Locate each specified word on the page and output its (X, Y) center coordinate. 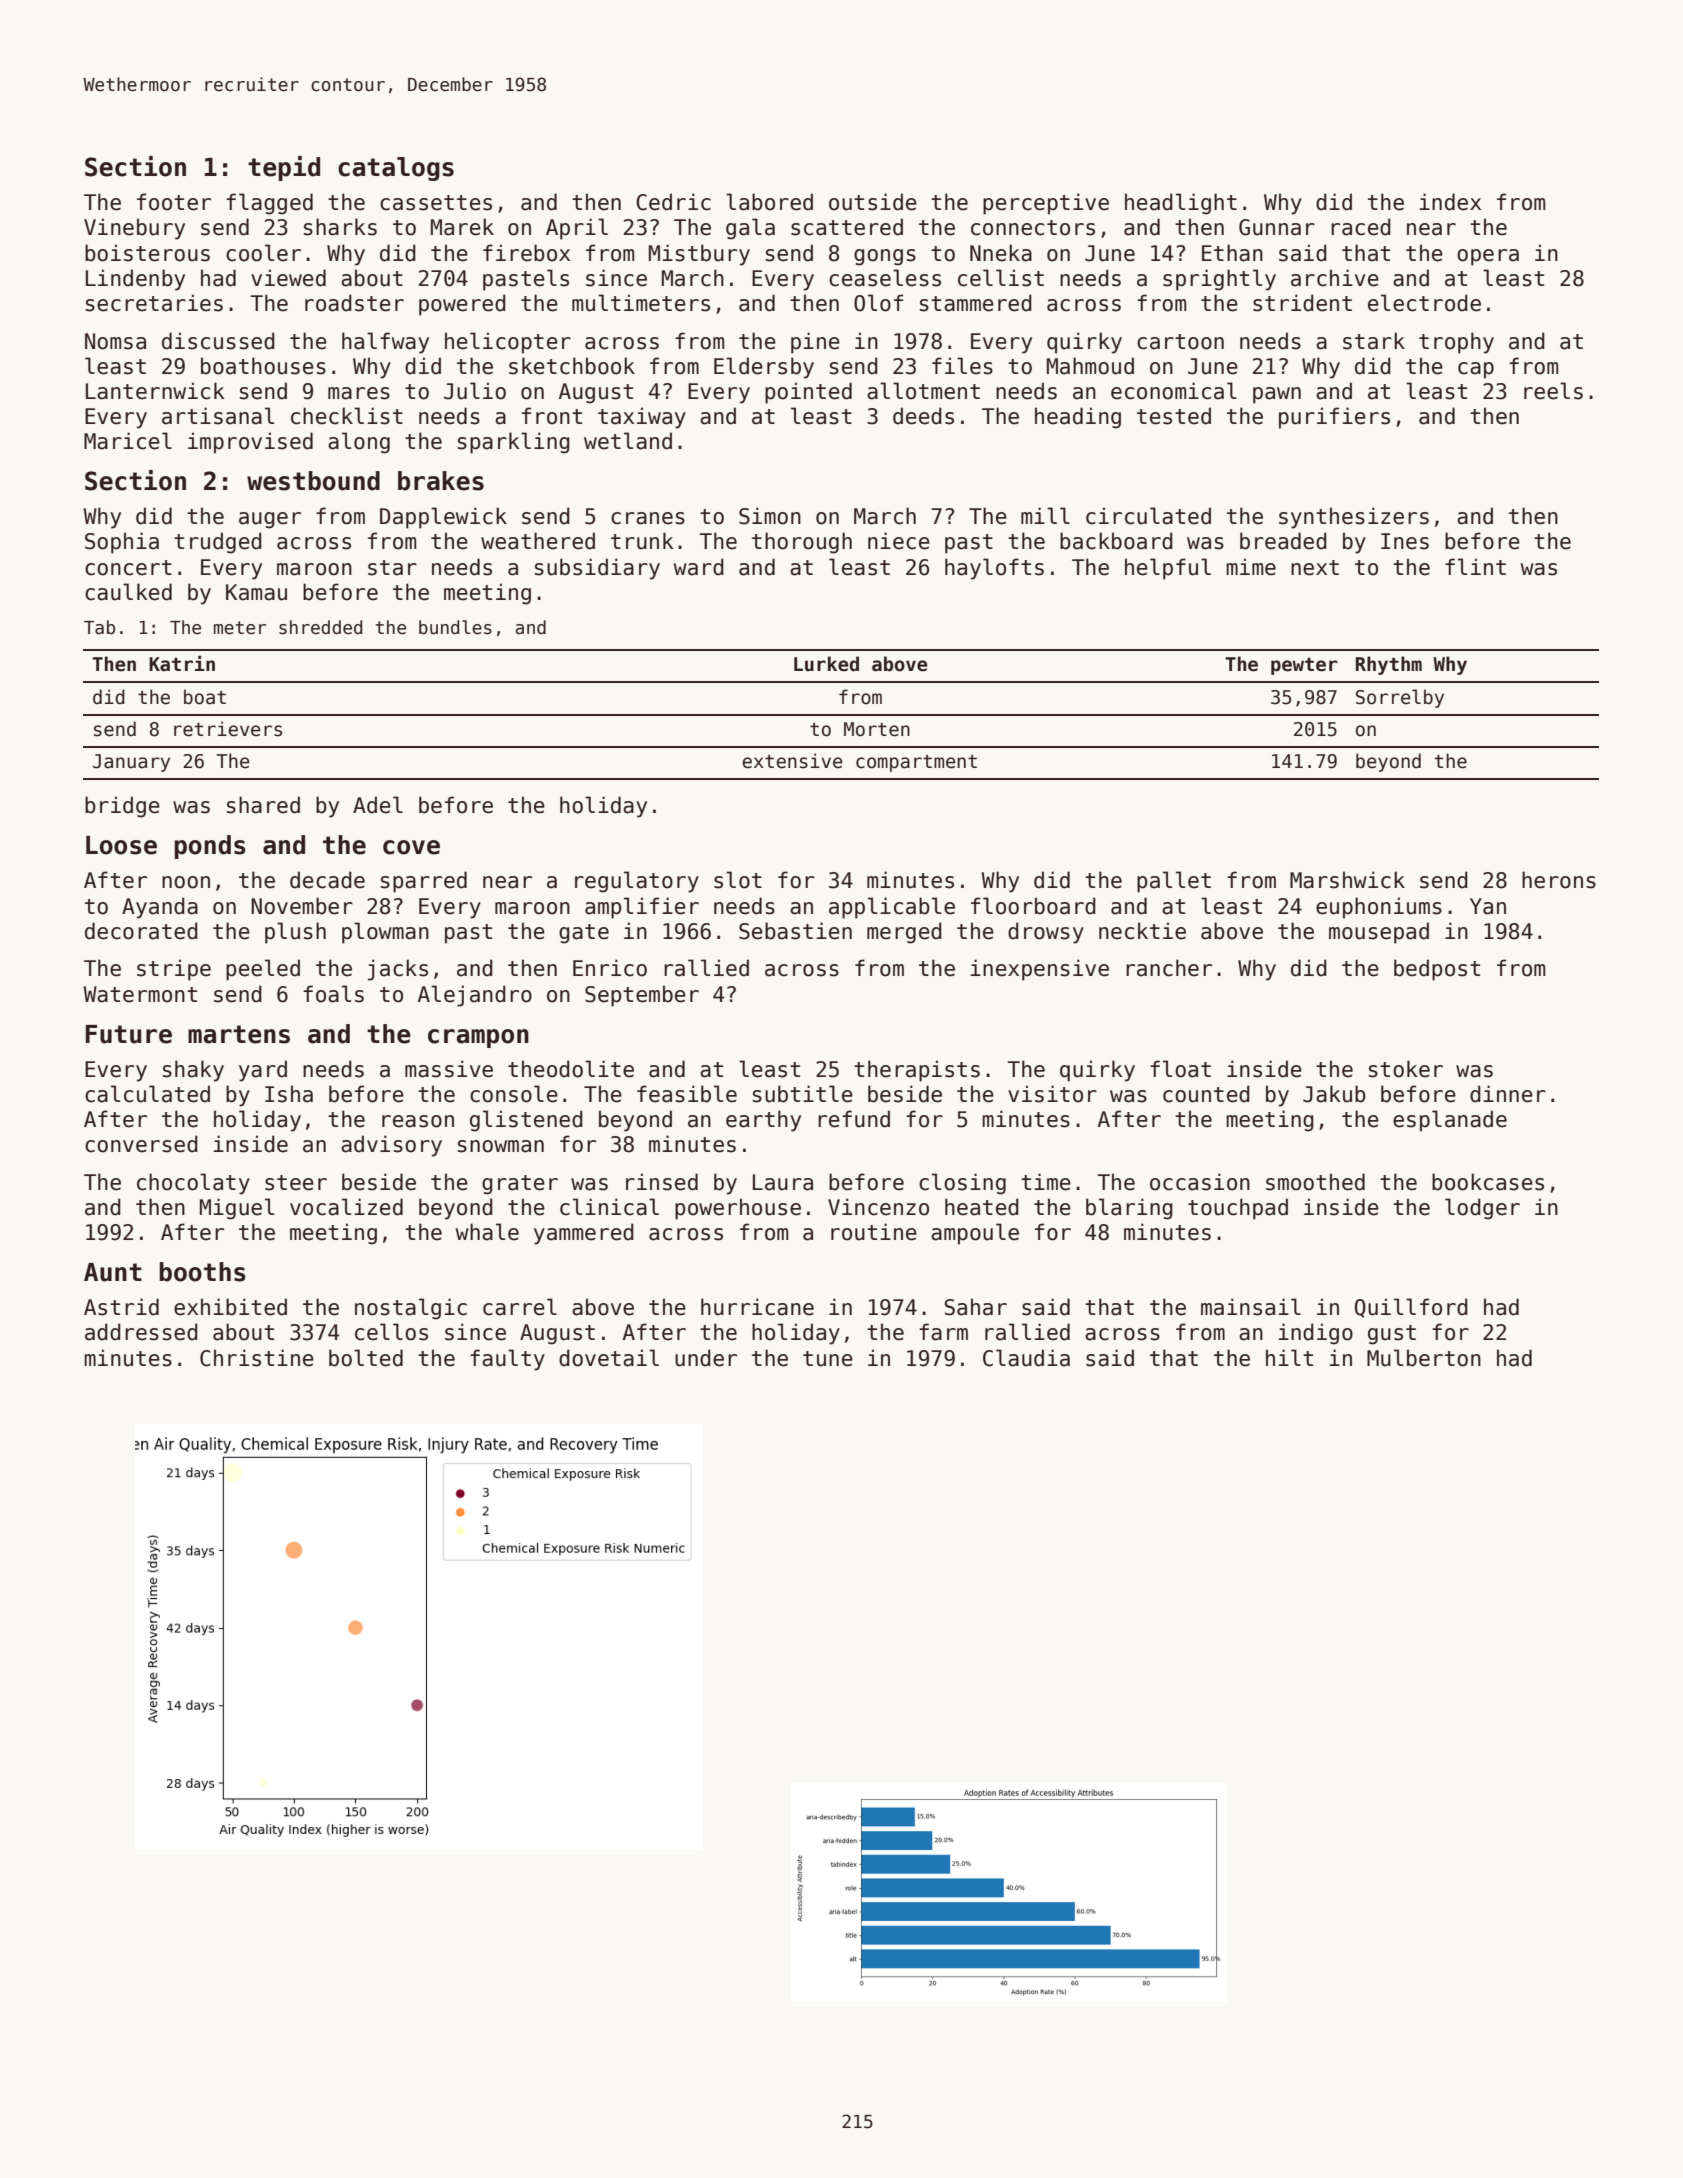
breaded (1283, 541)
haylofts (994, 569)
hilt (1289, 1357)
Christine (257, 1358)
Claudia (1026, 1358)
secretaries (154, 303)
